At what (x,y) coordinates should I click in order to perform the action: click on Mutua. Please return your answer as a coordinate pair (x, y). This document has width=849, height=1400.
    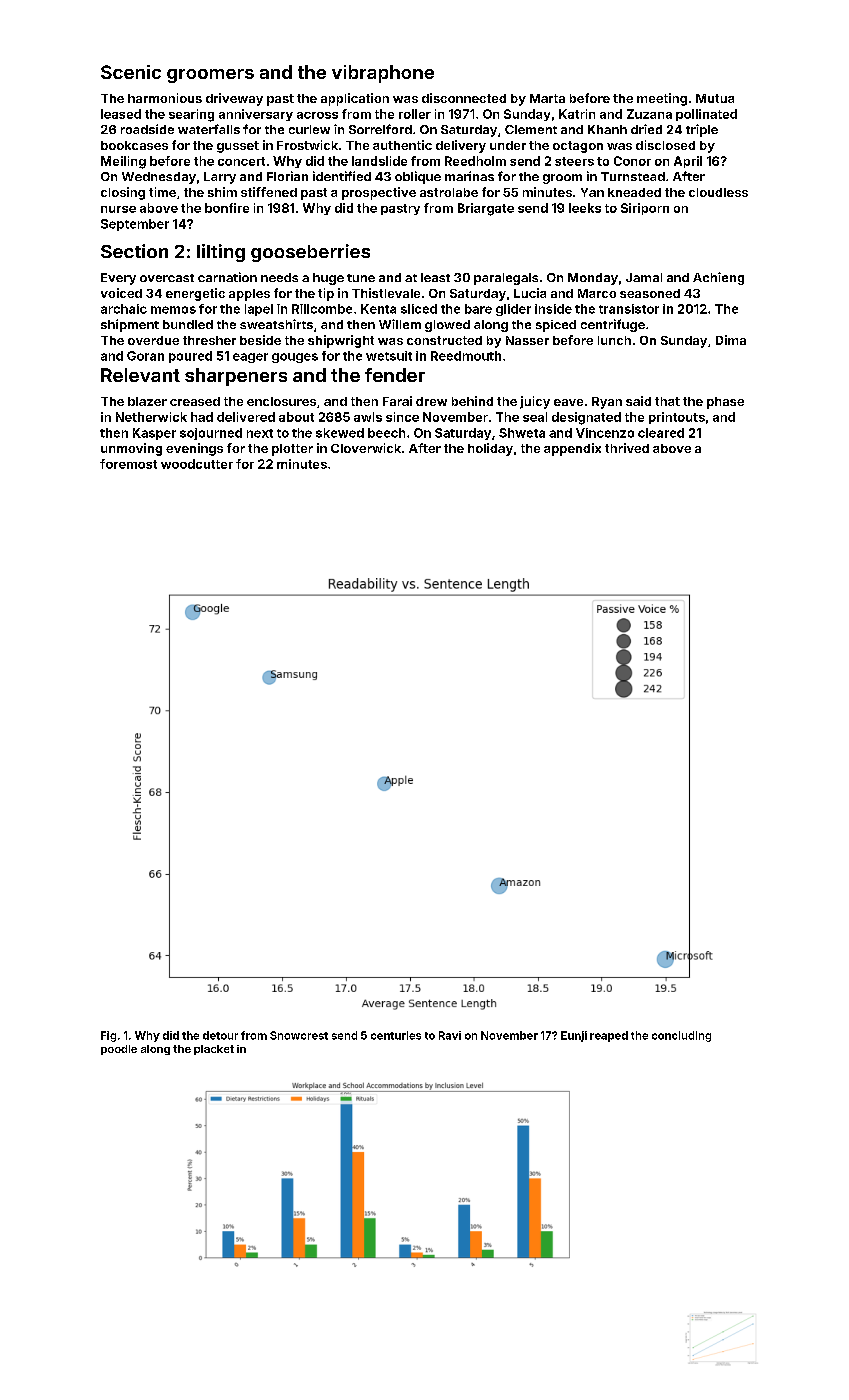
    Looking at the image, I should click on (715, 98).
